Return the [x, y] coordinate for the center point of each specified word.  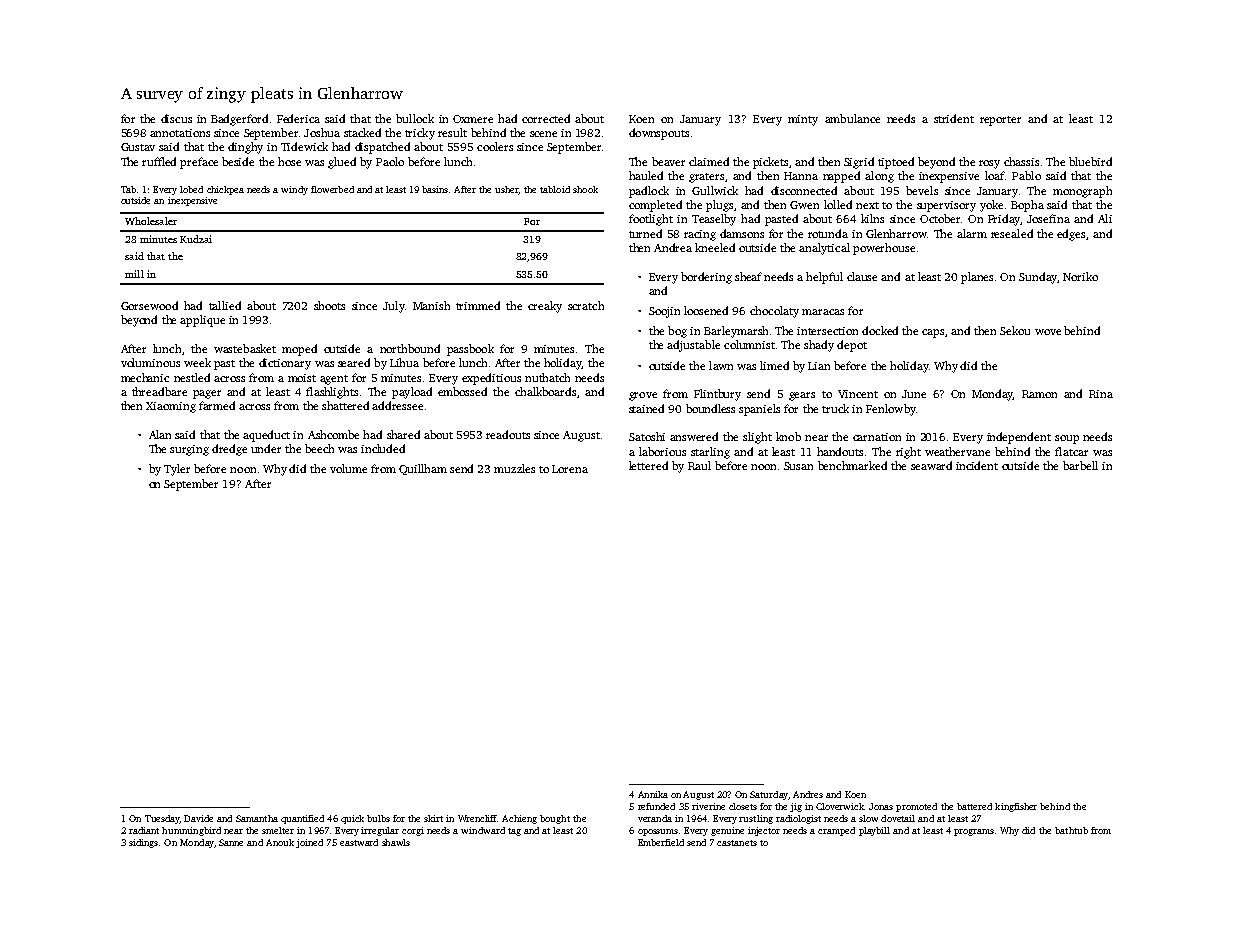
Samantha [257, 818]
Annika [653, 794]
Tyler [177, 470]
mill [134, 274]
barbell [1080, 465]
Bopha [1027, 206]
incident [977, 465]
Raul [699, 465]
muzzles [514, 468]
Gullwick [715, 190]
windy [294, 190]
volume [348, 468]
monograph [1082, 192]
